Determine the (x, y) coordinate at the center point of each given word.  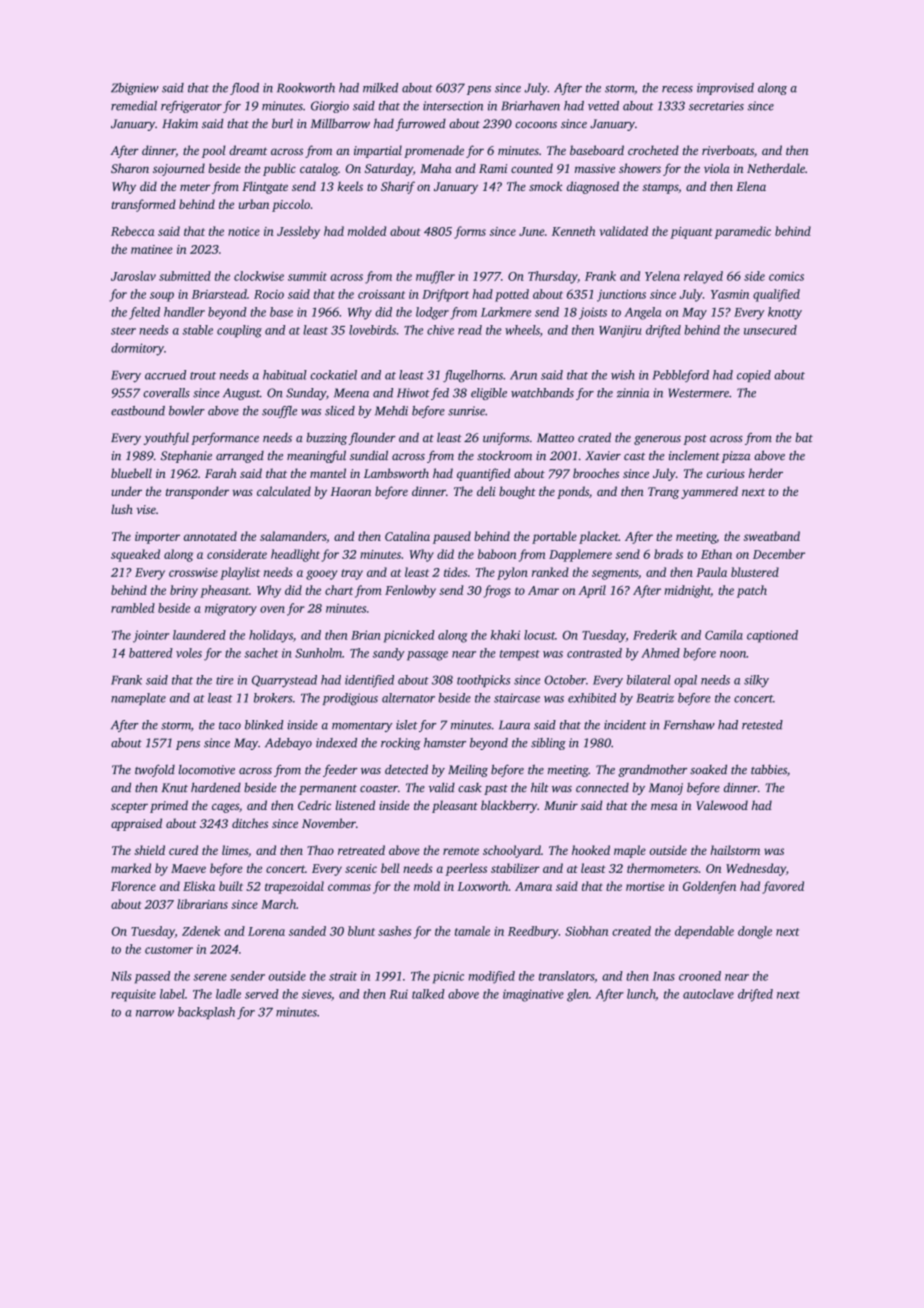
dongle (755, 932)
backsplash (206, 1013)
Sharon (130, 168)
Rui (398, 994)
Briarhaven (530, 106)
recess (677, 89)
